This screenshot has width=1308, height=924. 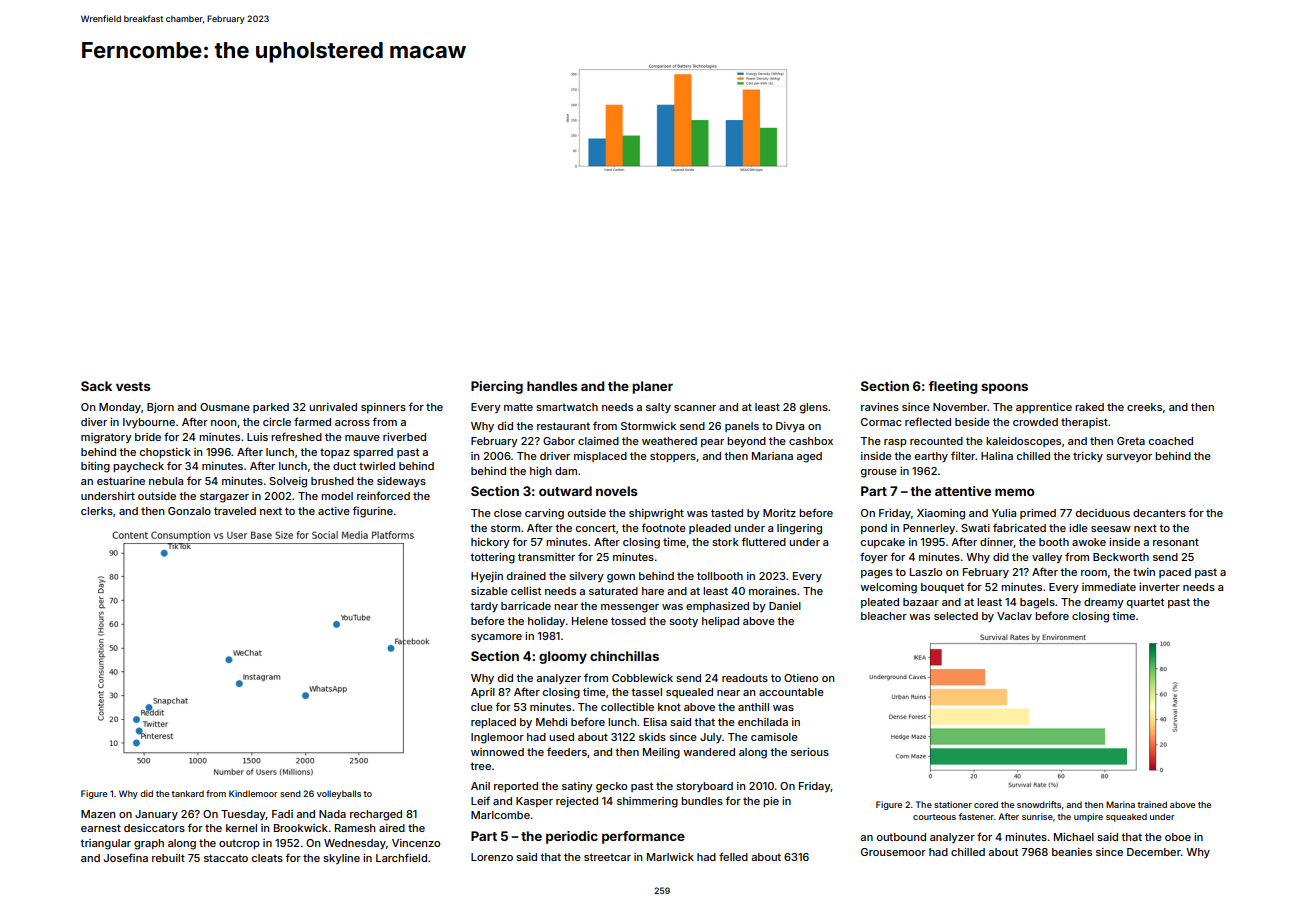 I want to click on kernel, so click(x=241, y=828).
